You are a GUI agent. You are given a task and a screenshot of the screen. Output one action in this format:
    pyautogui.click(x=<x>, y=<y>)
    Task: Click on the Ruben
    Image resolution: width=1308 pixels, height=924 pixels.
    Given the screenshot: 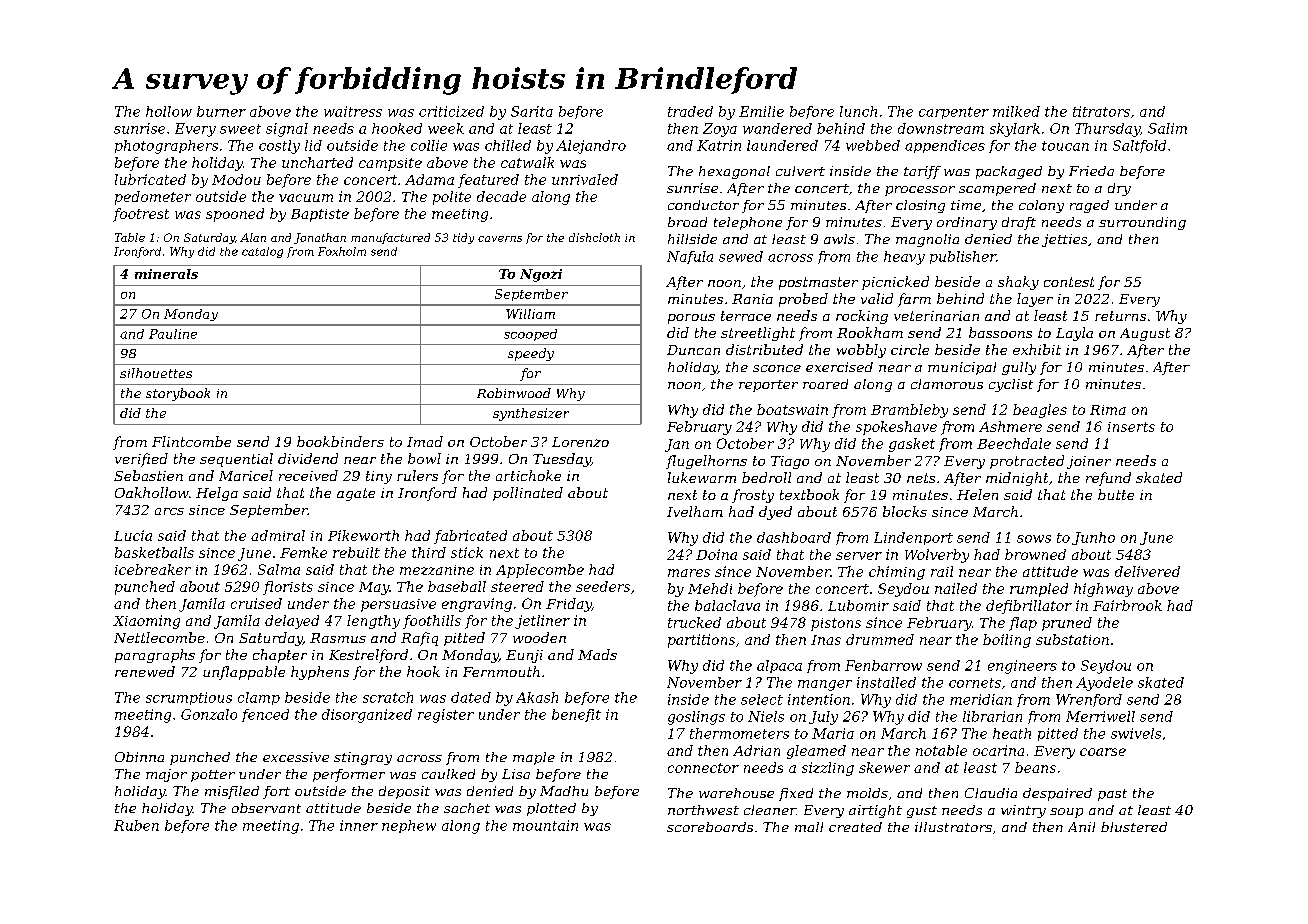 What is the action you would take?
    pyautogui.click(x=136, y=825)
